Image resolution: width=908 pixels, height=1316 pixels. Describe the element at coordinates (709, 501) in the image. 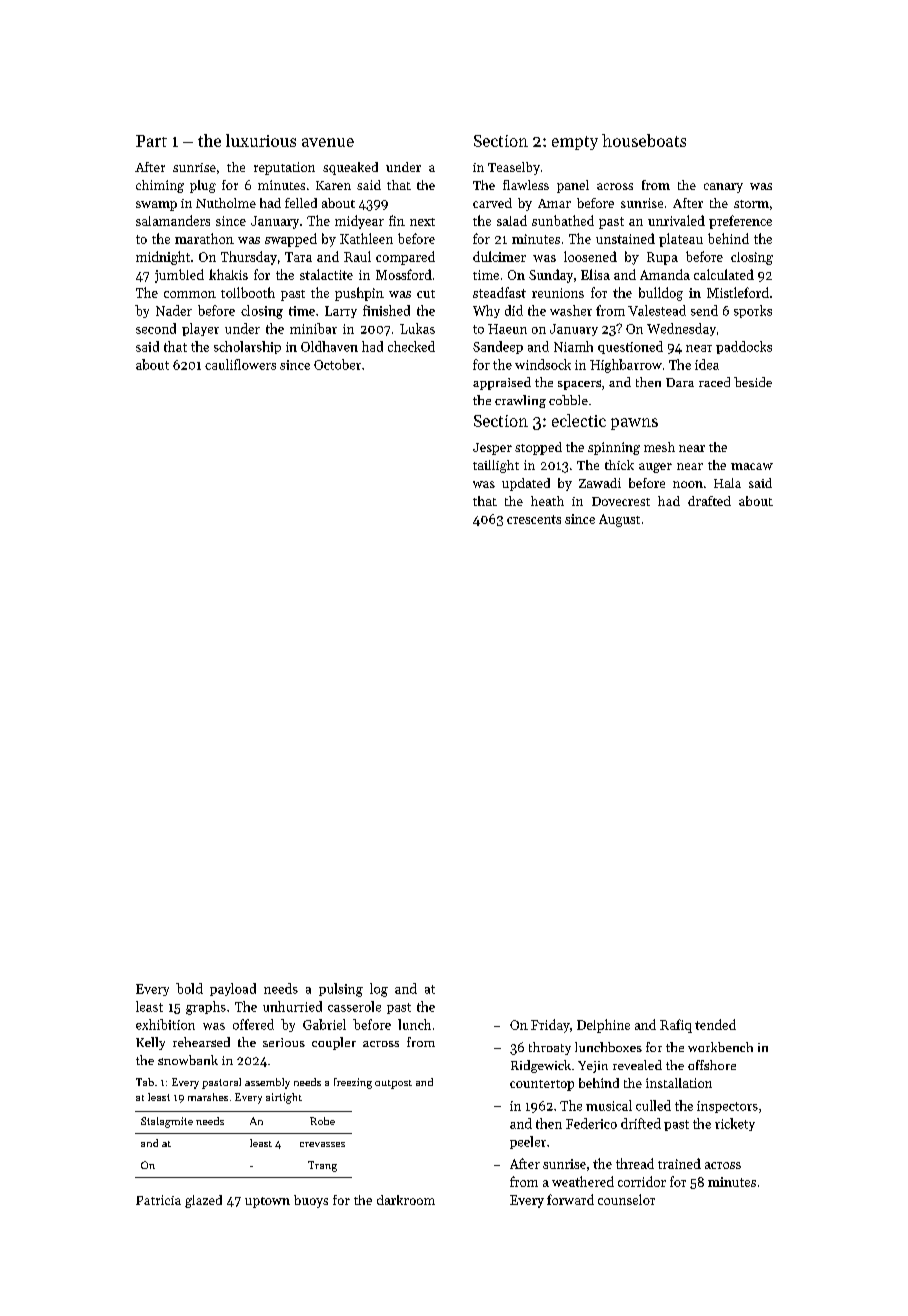

I see `drafted` at that location.
